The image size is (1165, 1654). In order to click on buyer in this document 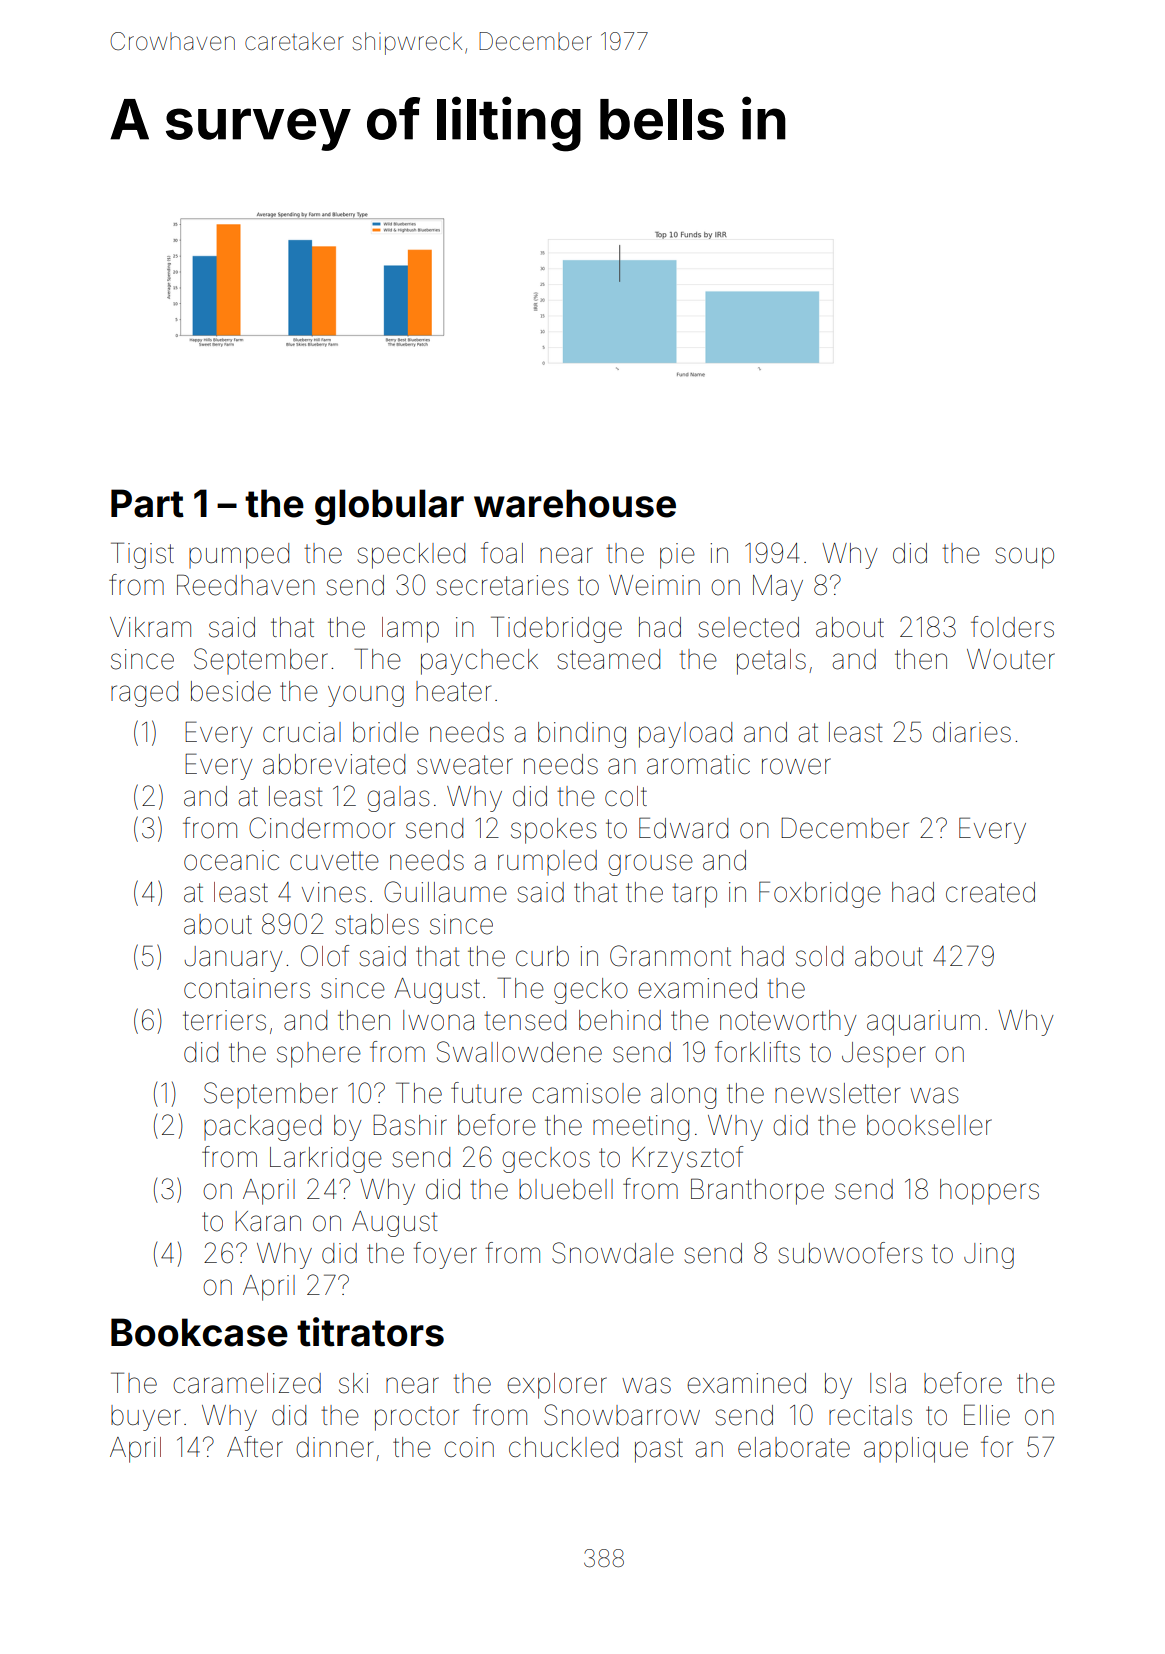, I will do `click(145, 1418)`.
